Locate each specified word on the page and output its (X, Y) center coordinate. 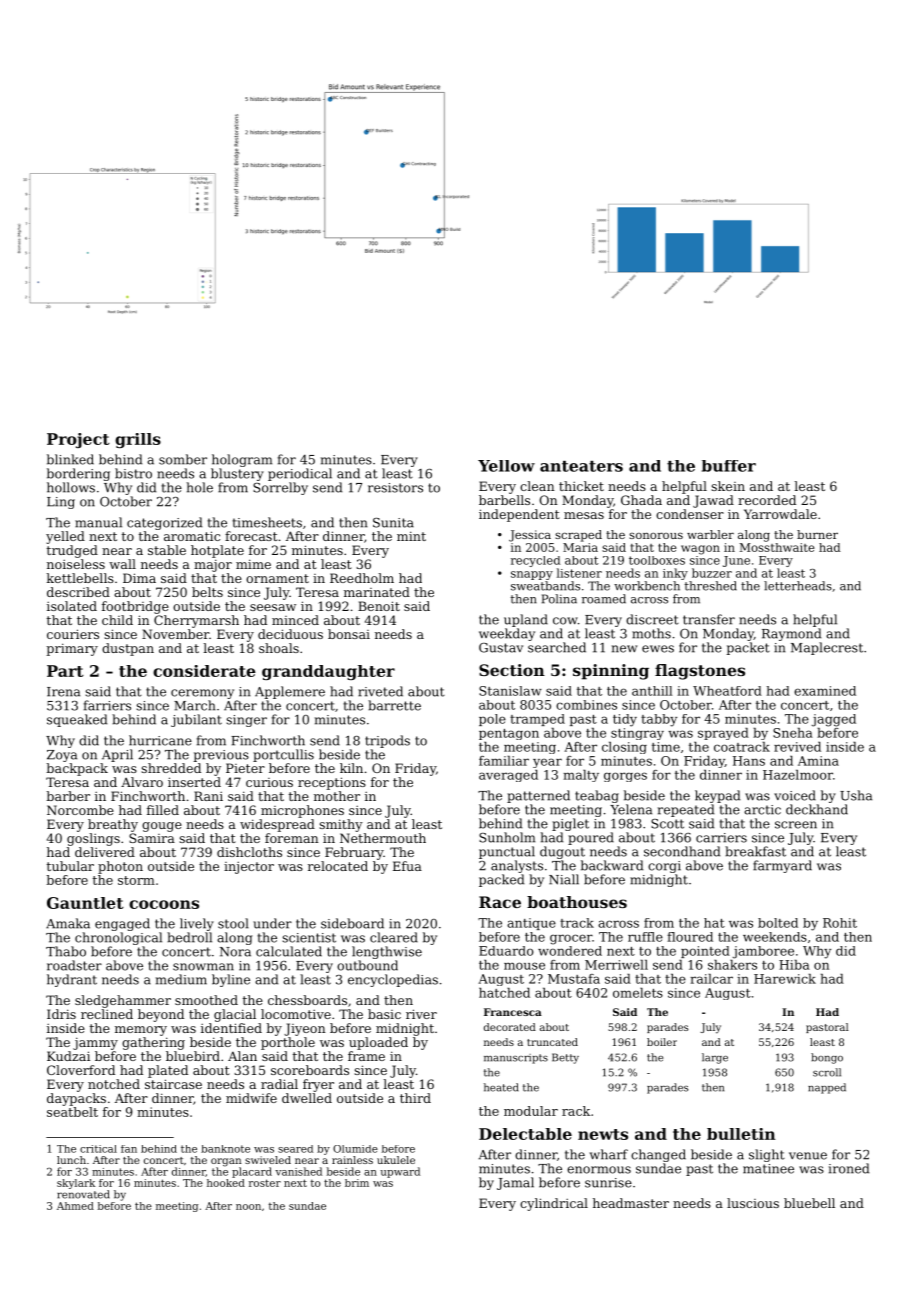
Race (500, 902)
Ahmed (75, 1206)
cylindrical (554, 1204)
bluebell (809, 1203)
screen (796, 825)
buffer (729, 466)
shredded (171, 768)
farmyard (782, 866)
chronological (118, 938)
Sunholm (507, 837)
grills (138, 440)
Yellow (506, 466)
